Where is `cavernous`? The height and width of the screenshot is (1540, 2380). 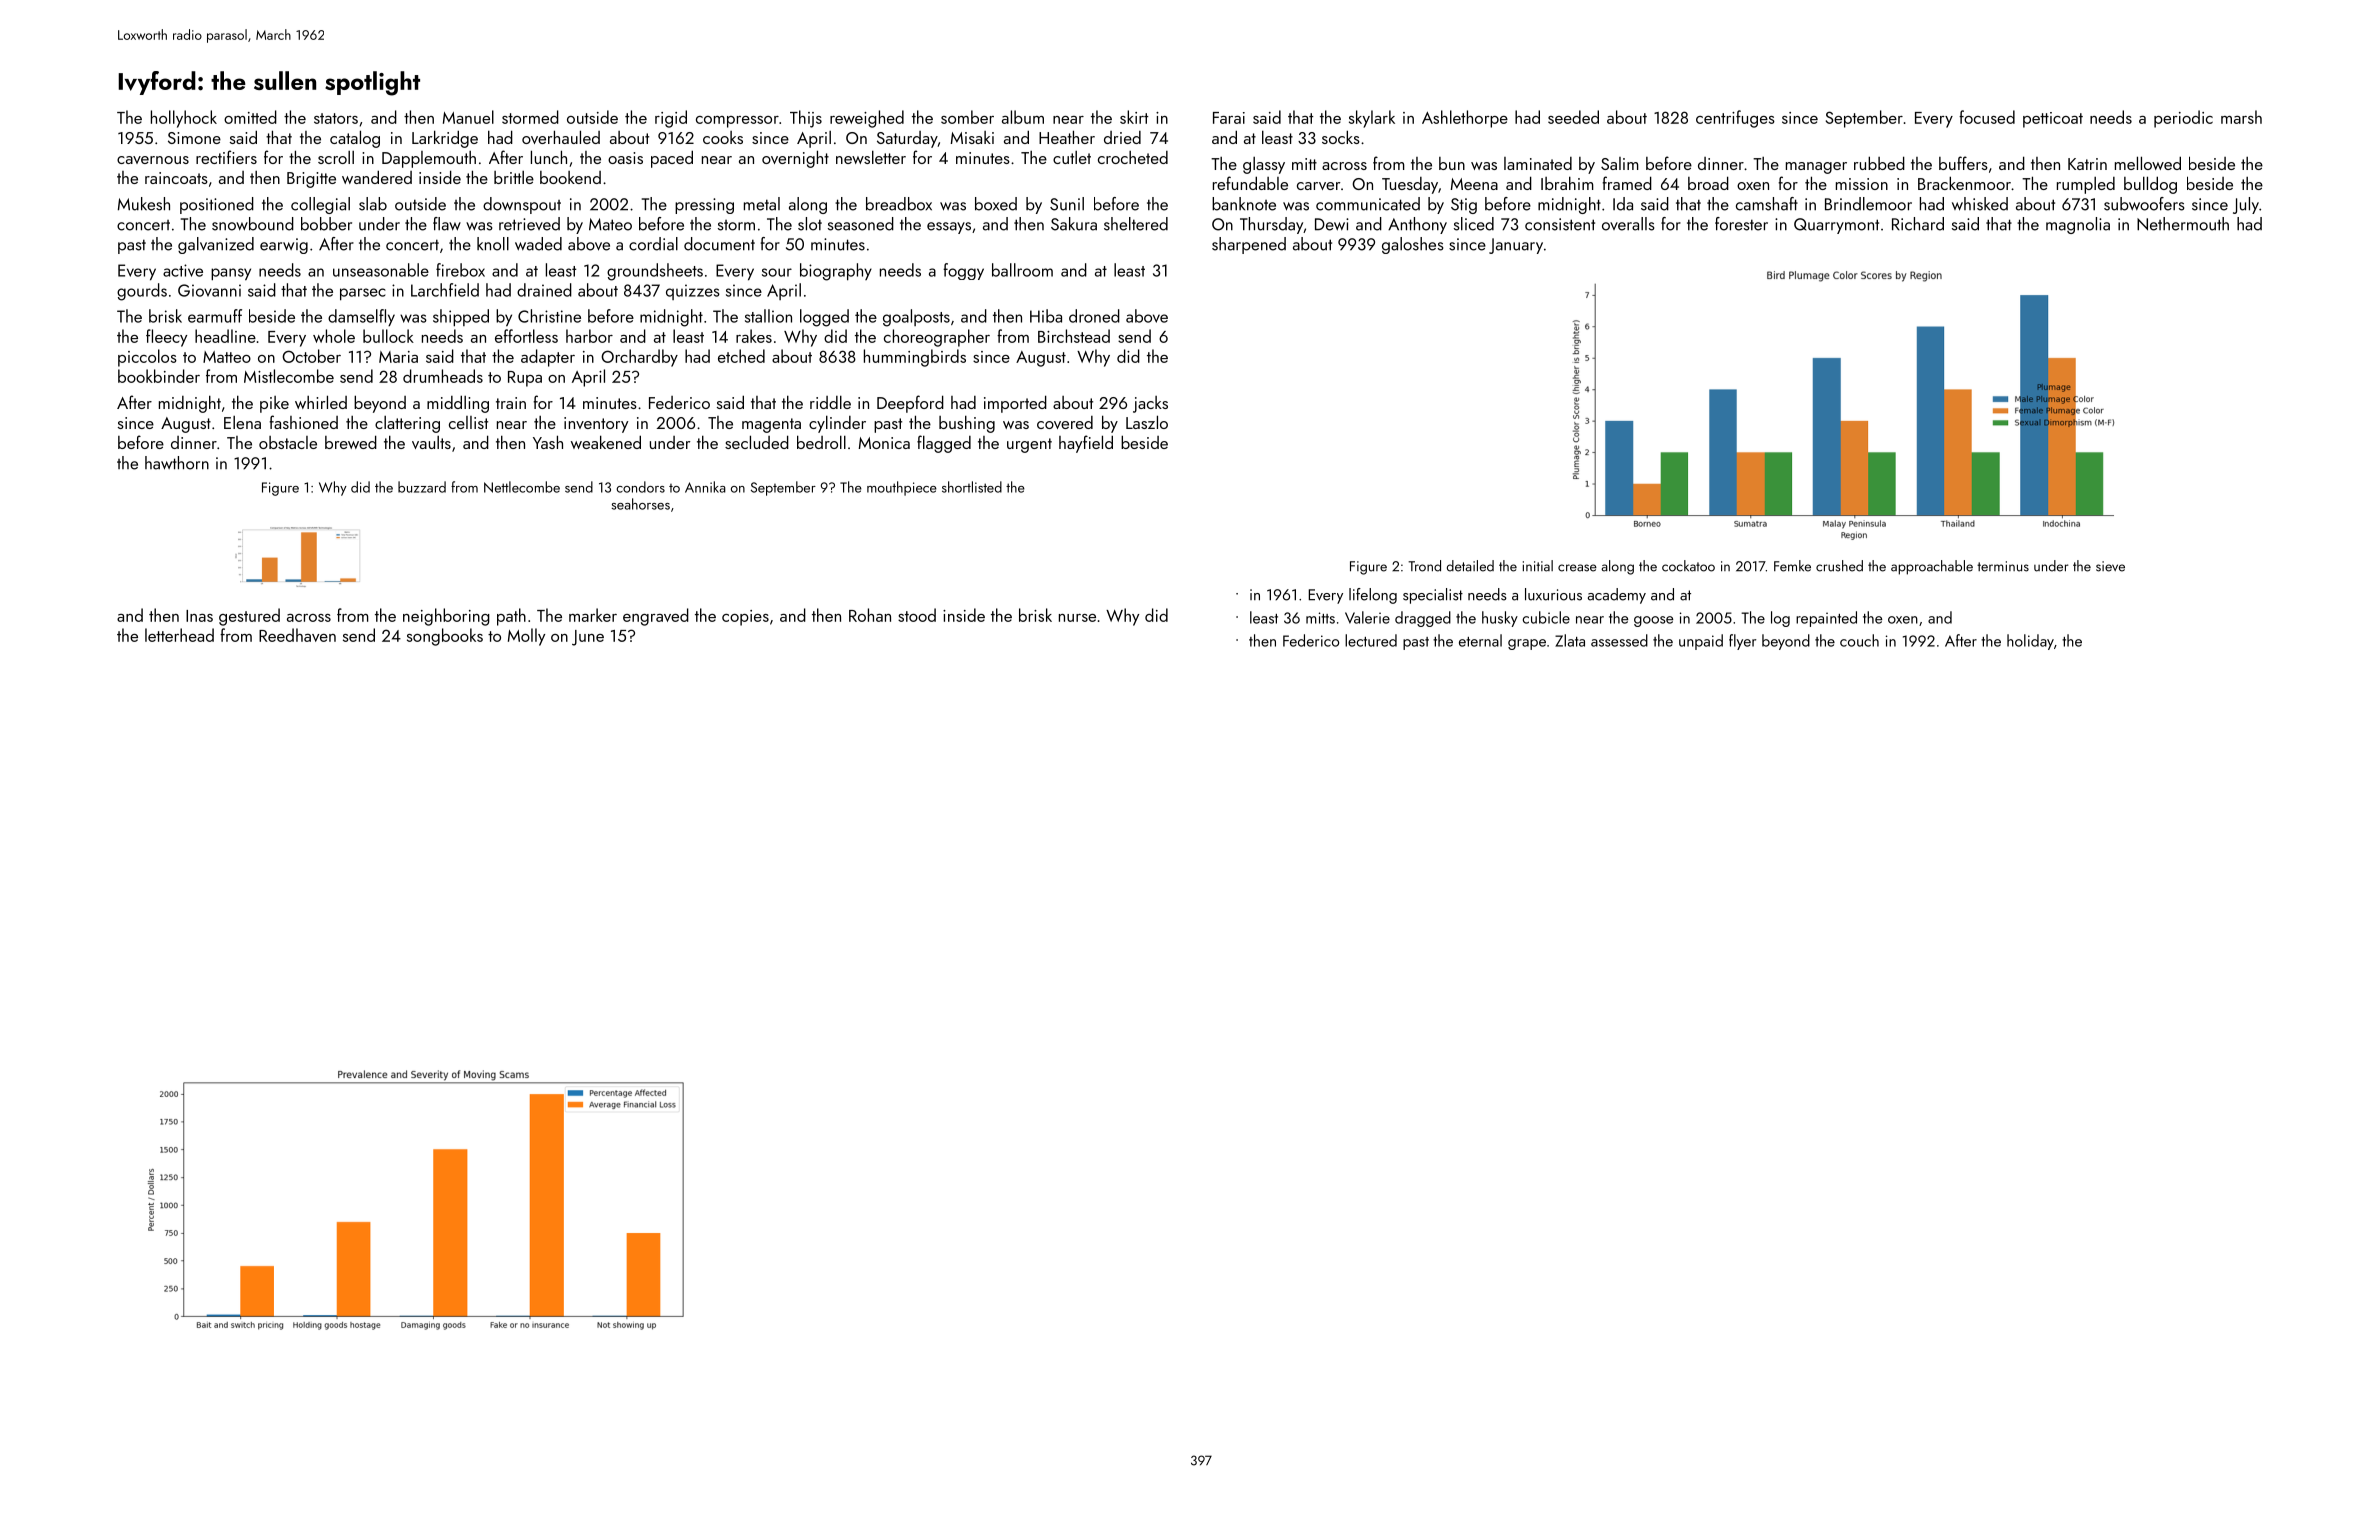 cavernous is located at coordinates (153, 160).
